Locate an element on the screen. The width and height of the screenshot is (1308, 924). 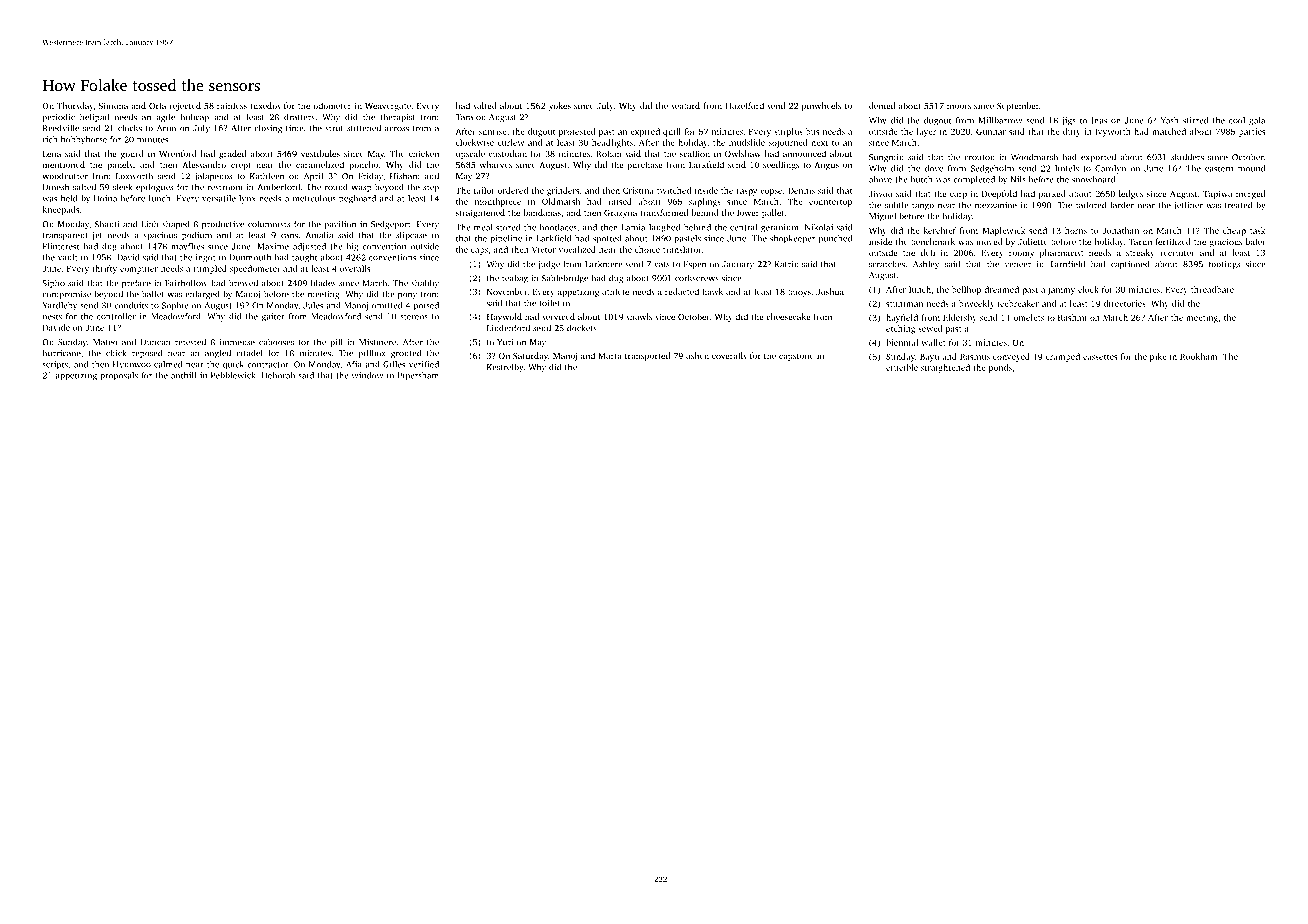
Maxime is located at coordinates (273, 246).
